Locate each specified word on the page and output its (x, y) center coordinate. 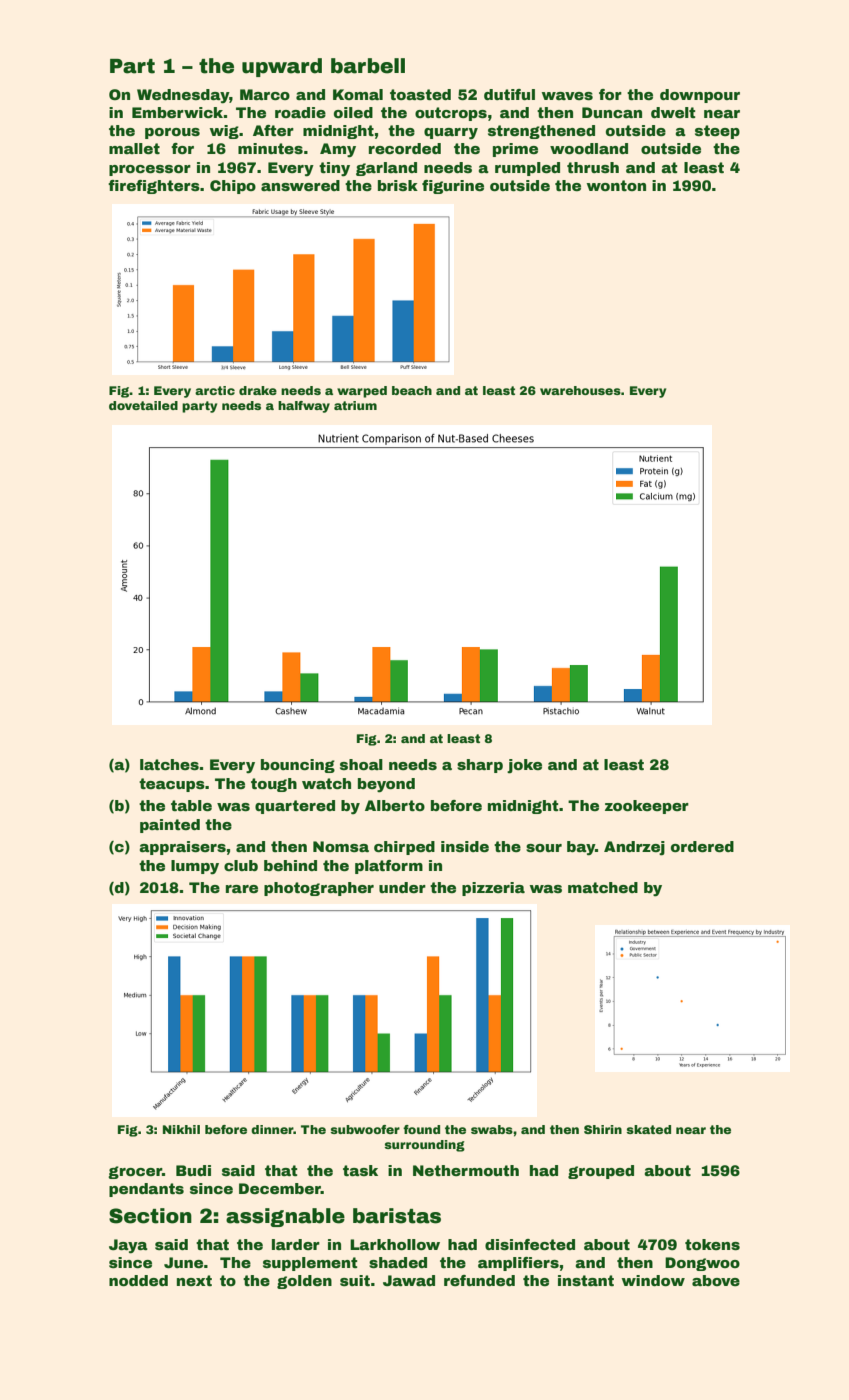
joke (524, 766)
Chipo (233, 187)
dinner (272, 1129)
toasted (420, 94)
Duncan (612, 112)
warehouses (580, 390)
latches (169, 764)
